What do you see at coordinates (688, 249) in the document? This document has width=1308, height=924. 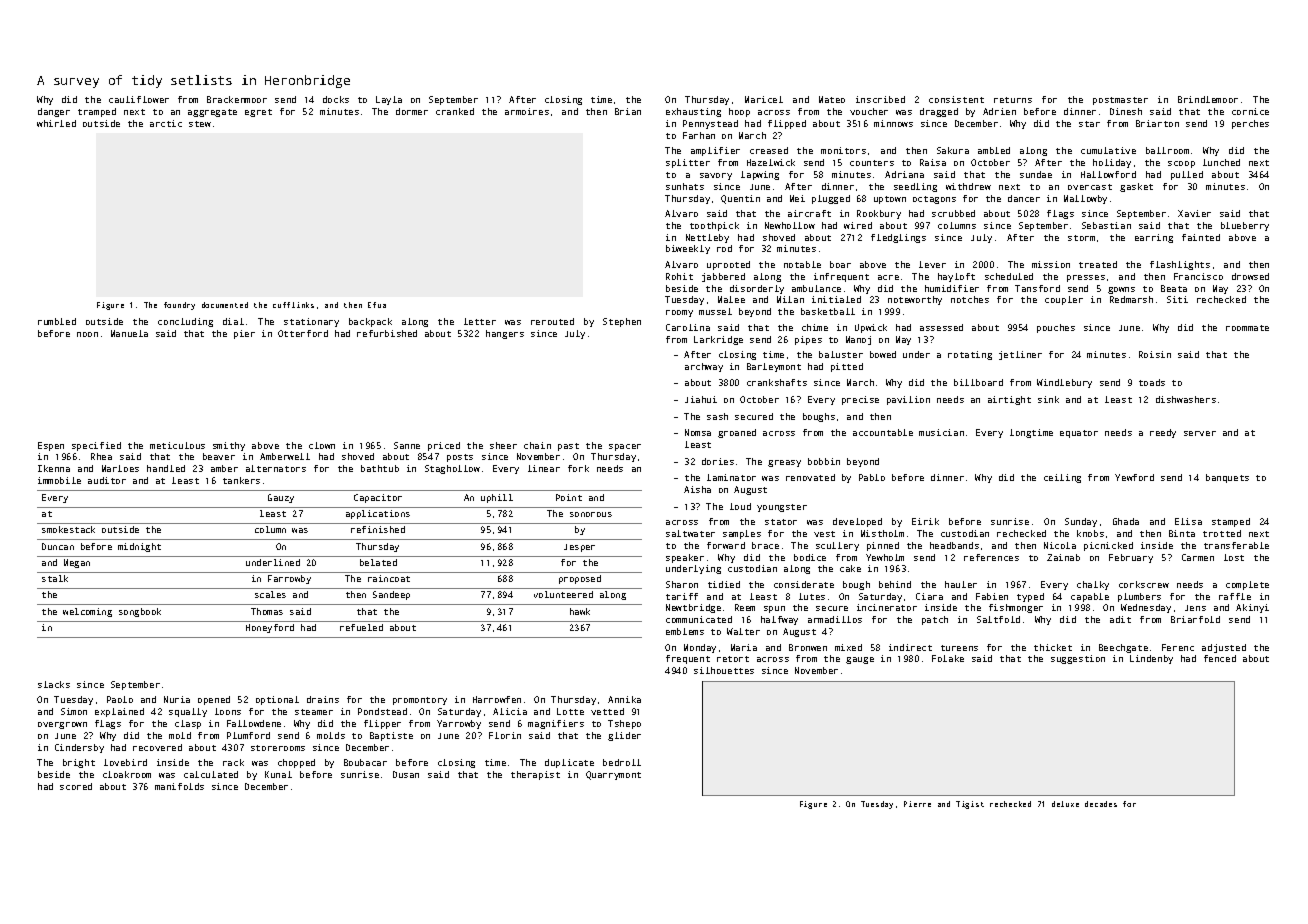 I see `biweekly` at bounding box center [688, 249].
